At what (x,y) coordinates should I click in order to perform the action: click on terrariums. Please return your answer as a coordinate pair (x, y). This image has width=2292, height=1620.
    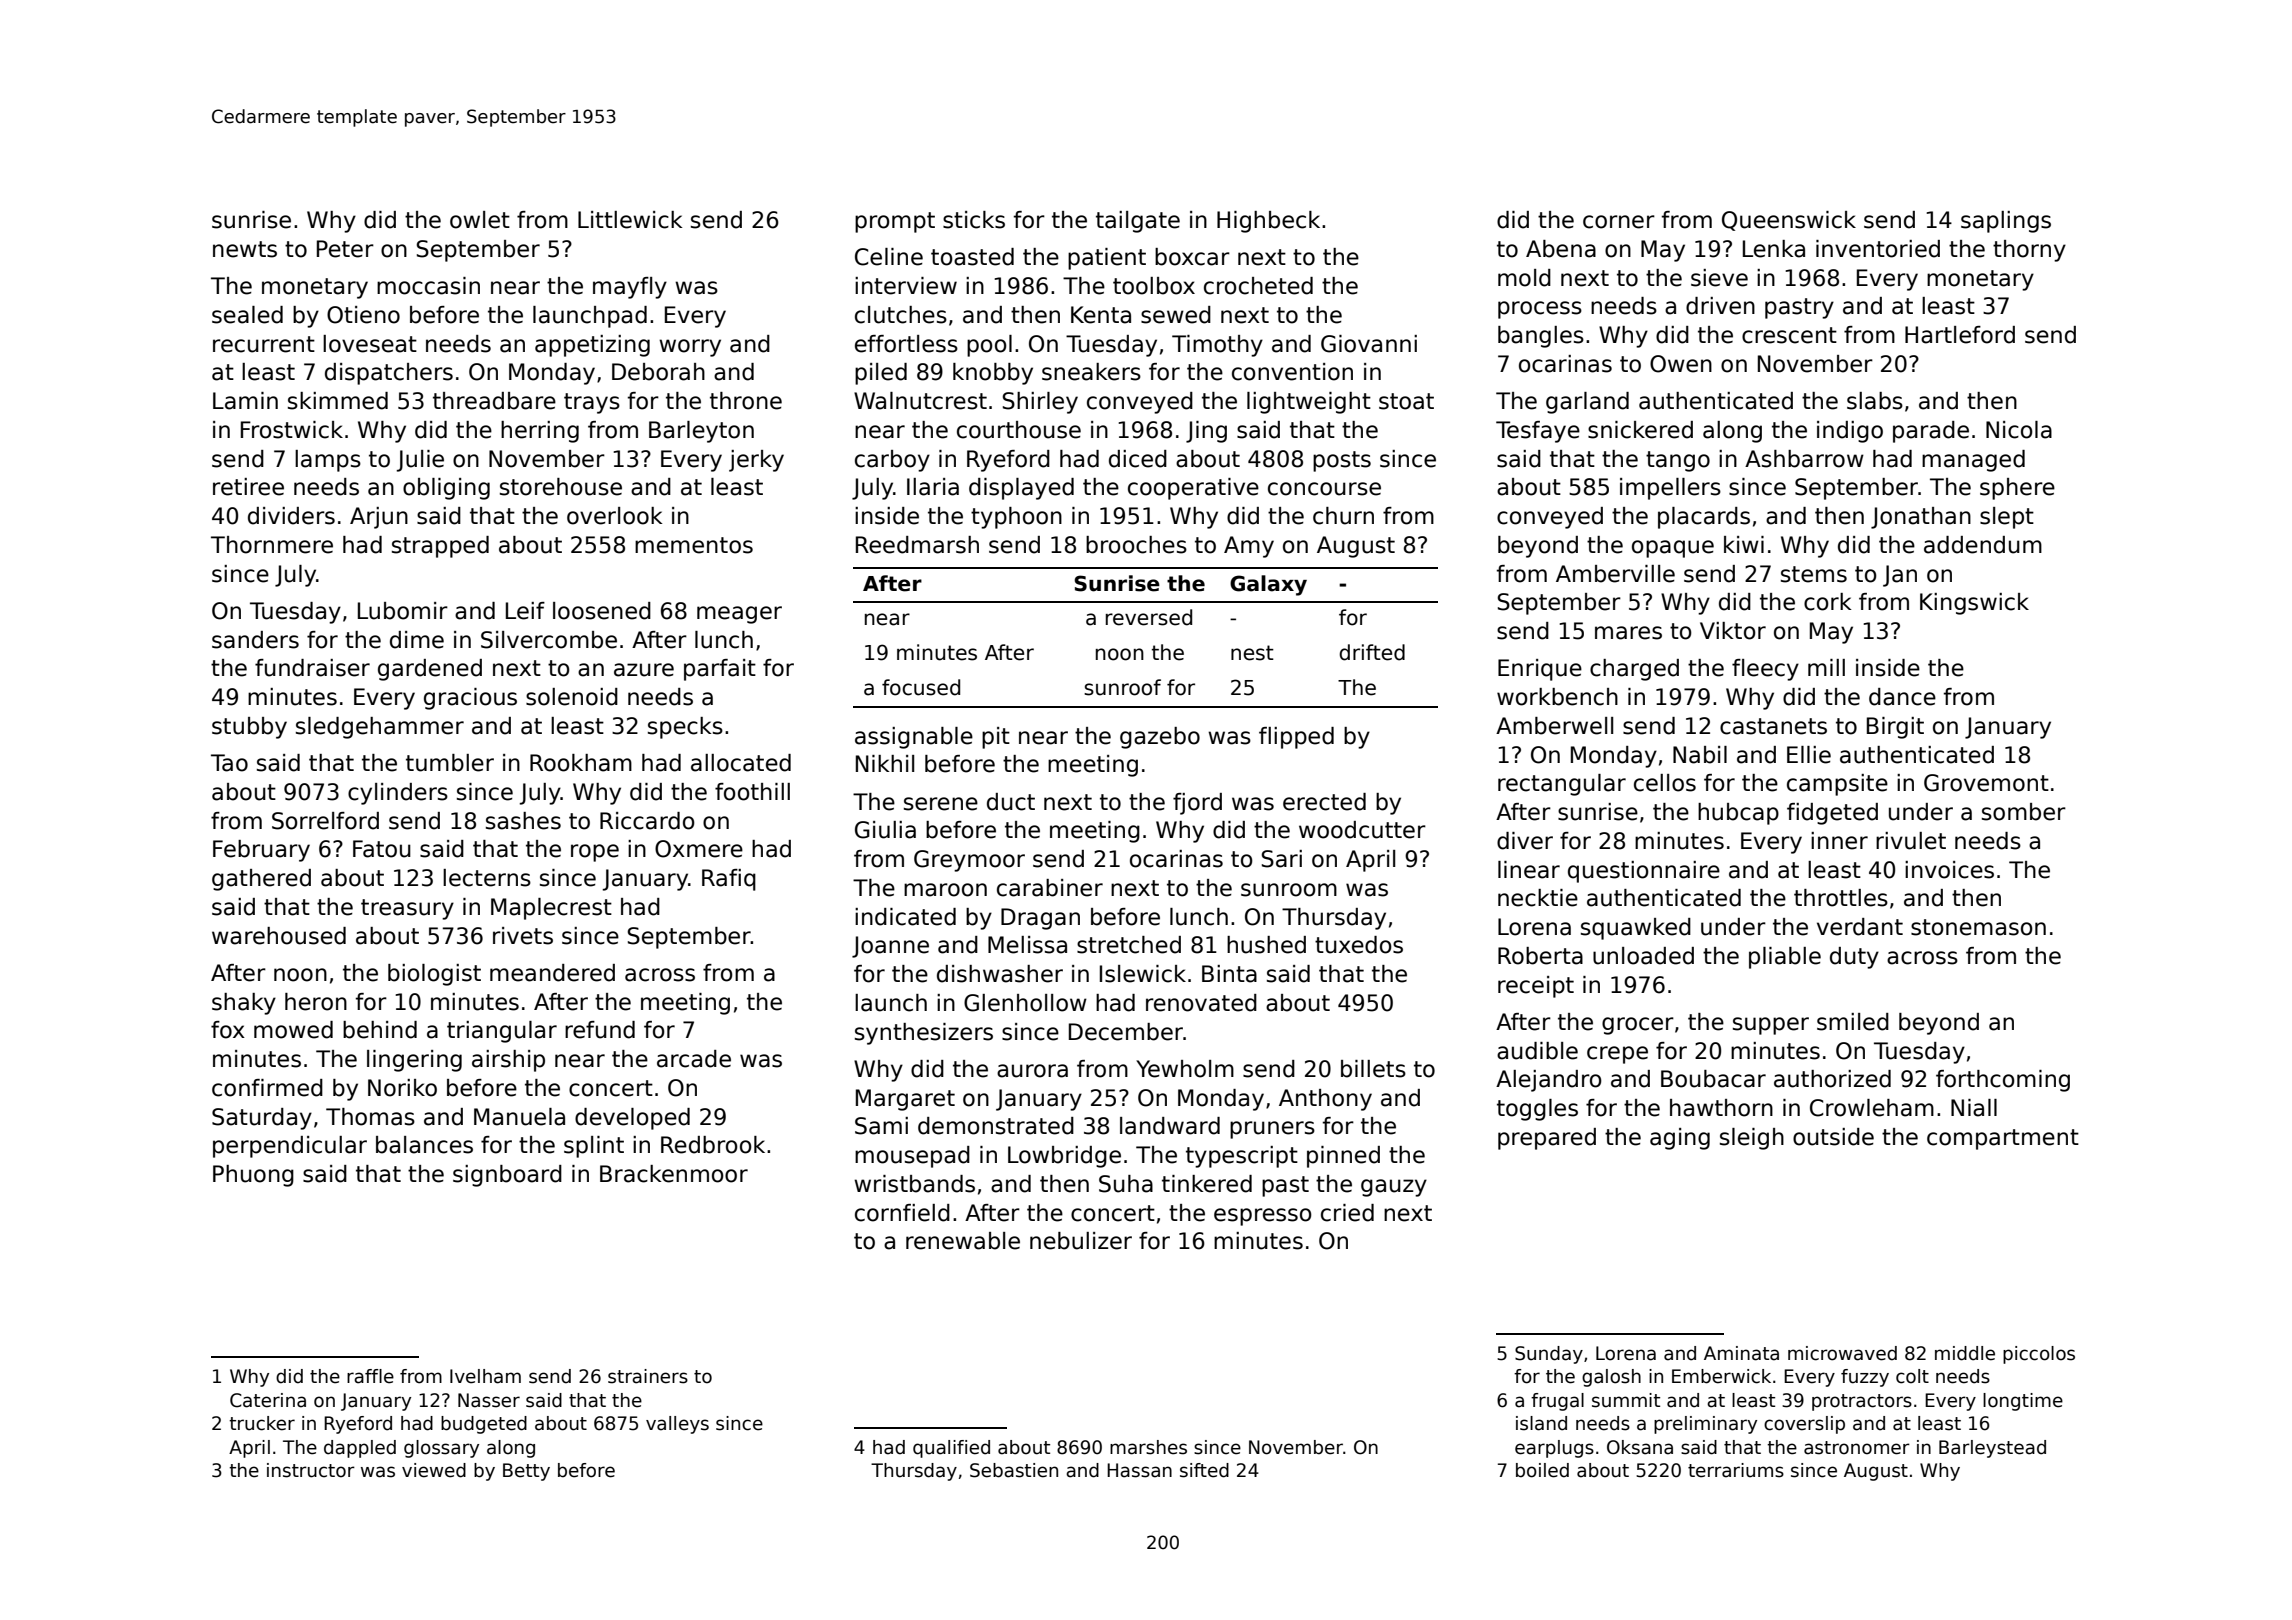
    Looking at the image, I should click on (1736, 1470).
